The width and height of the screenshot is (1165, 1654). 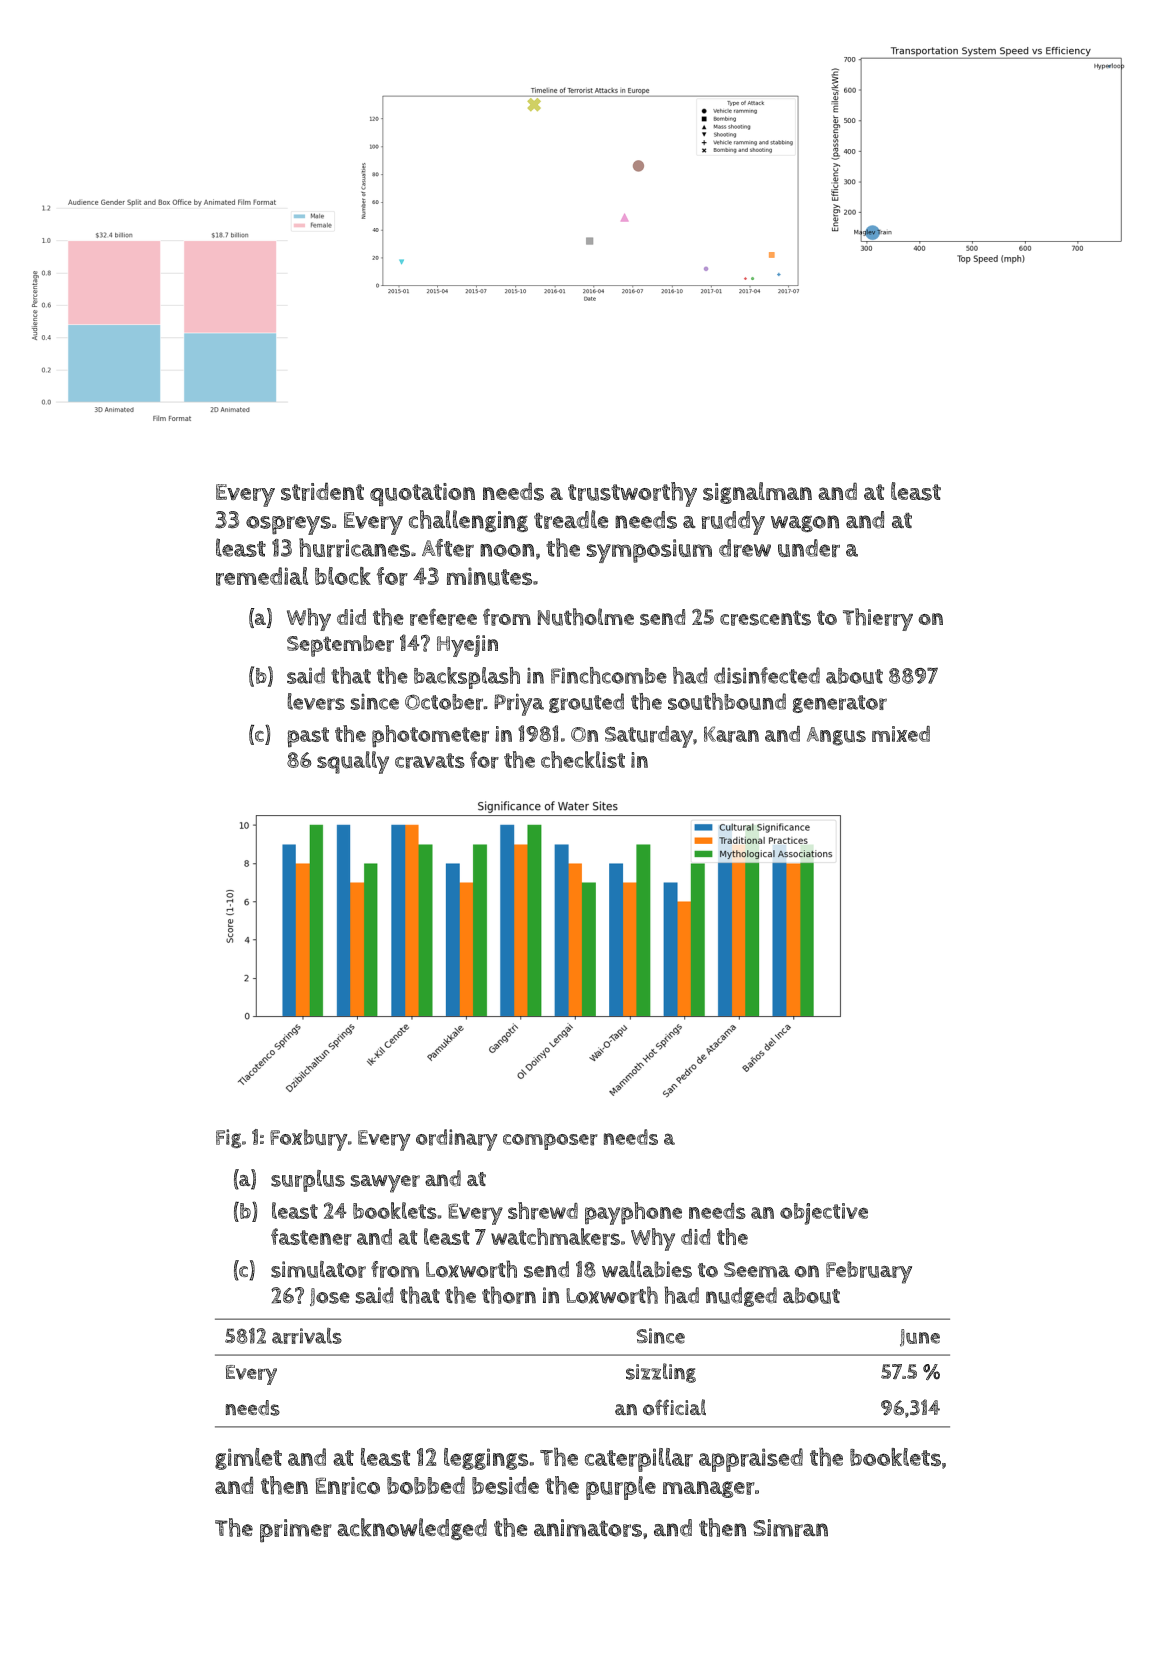 I want to click on gimlet, so click(x=248, y=1459).
